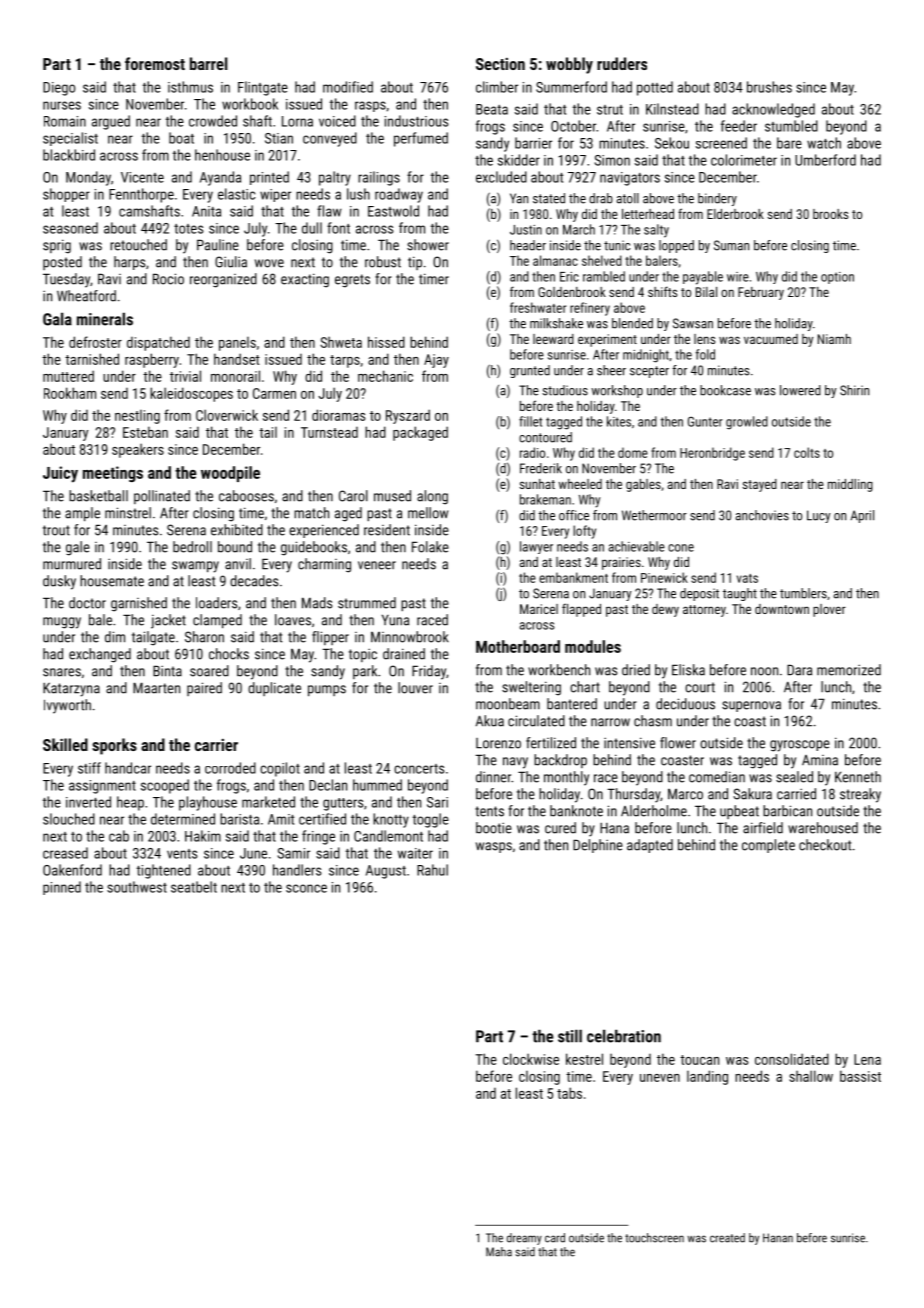 Image resolution: width=924 pixels, height=1308 pixels. Describe the element at coordinates (353, 496) in the image. I see `Carol` at that location.
